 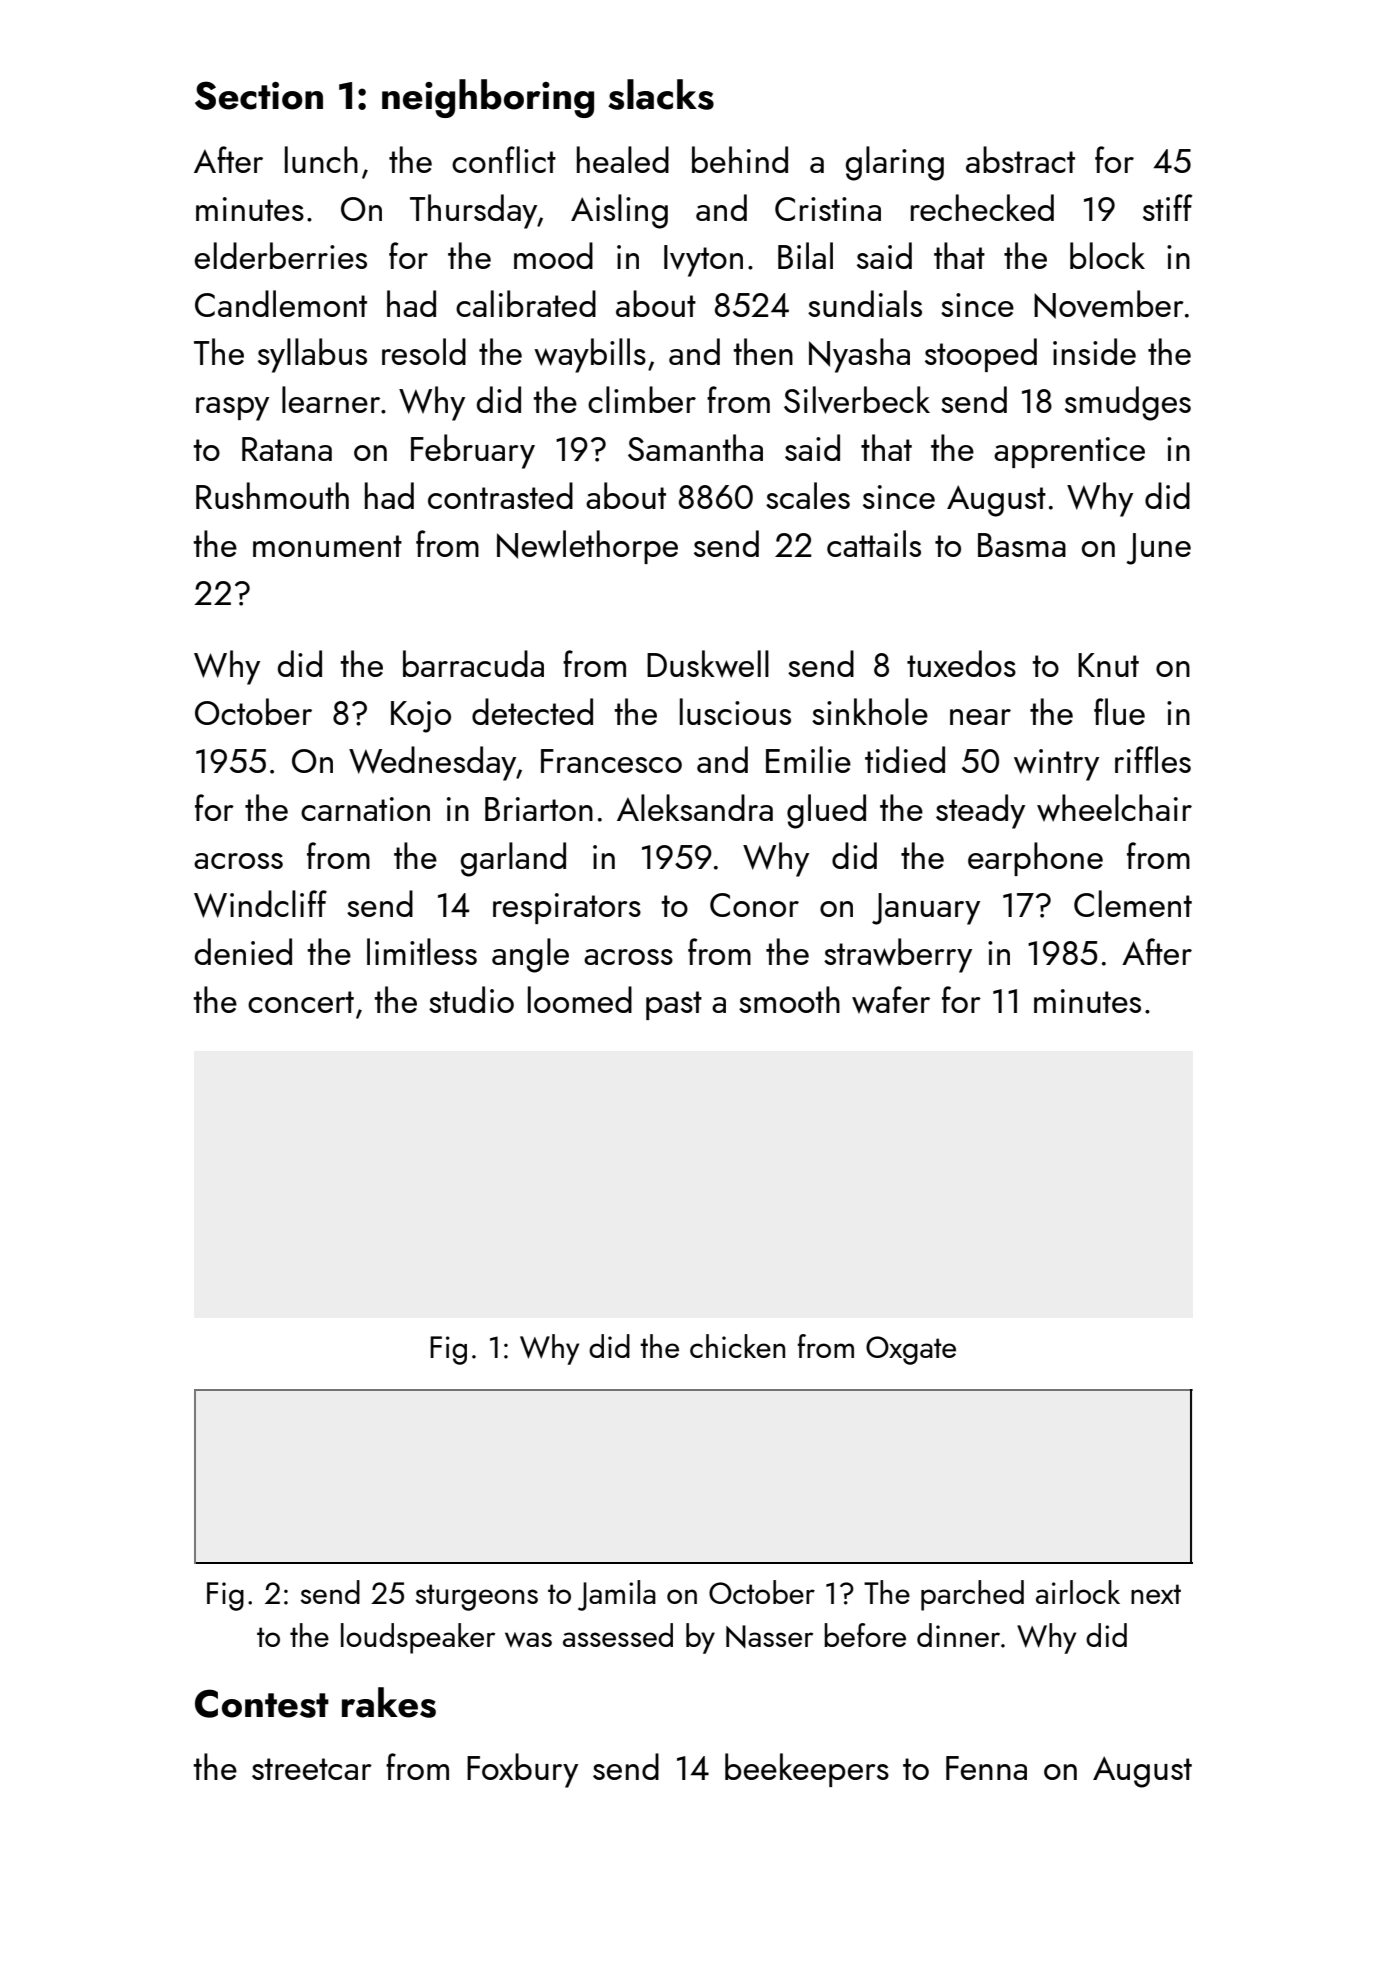 I want to click on glued, so click(x=826, y=811).
